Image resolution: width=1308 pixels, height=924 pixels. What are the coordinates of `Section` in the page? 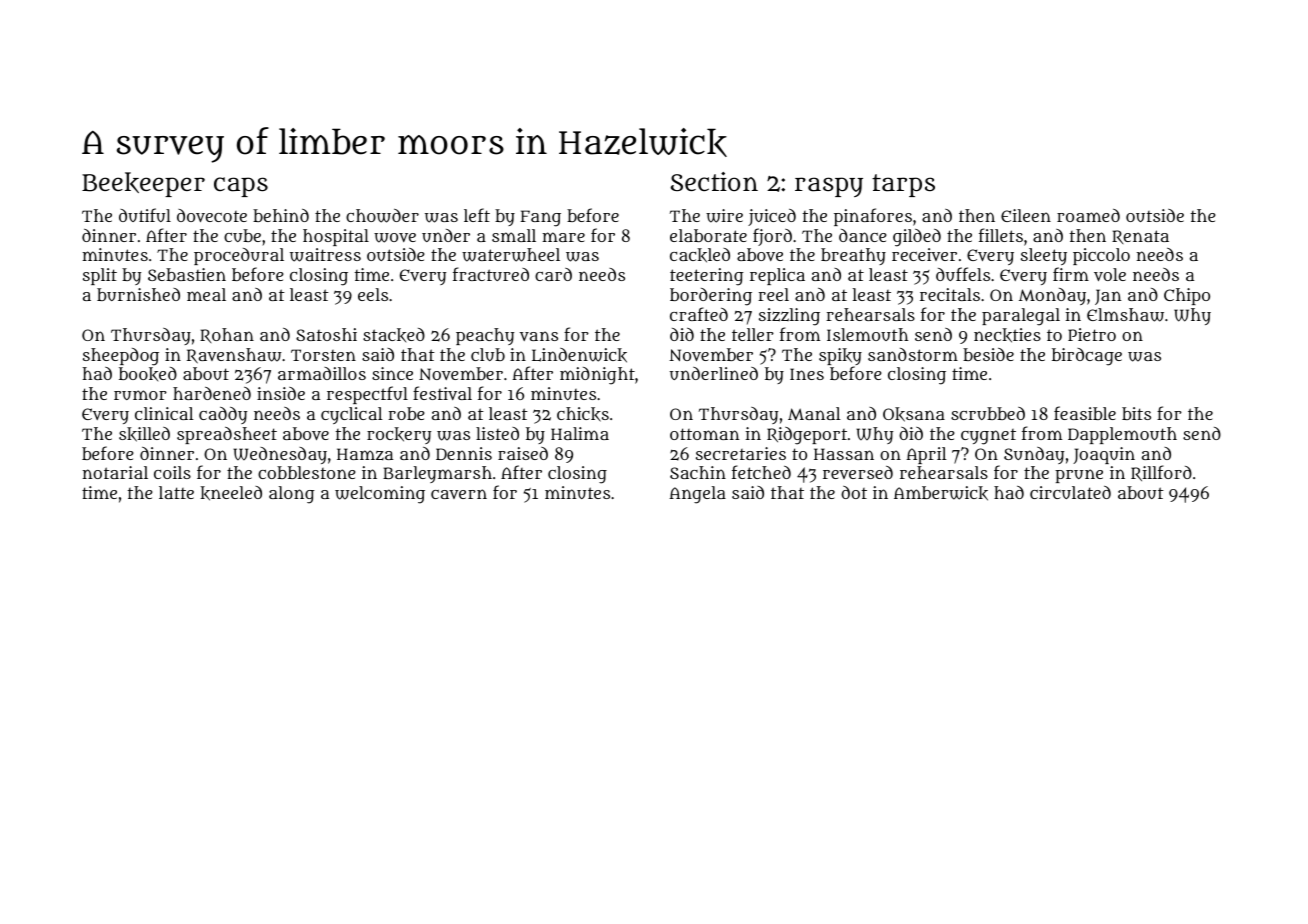 It's located at (714, 181).
